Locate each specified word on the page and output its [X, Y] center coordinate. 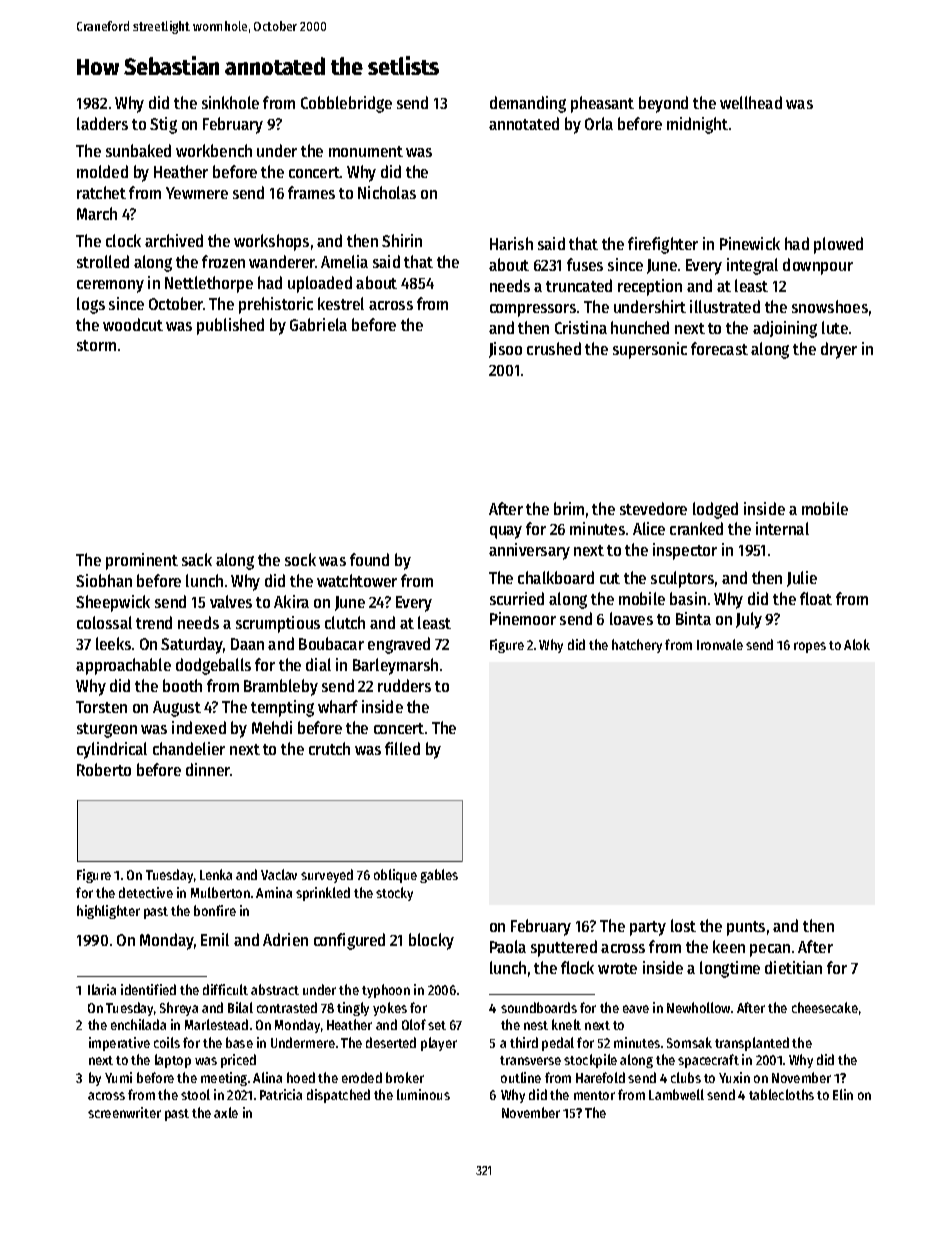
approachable [123, 666]
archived [174, 240]
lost [683, 925]
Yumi [118, 1077]
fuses [585, 264]
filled [402, 748]
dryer [839, 350]
